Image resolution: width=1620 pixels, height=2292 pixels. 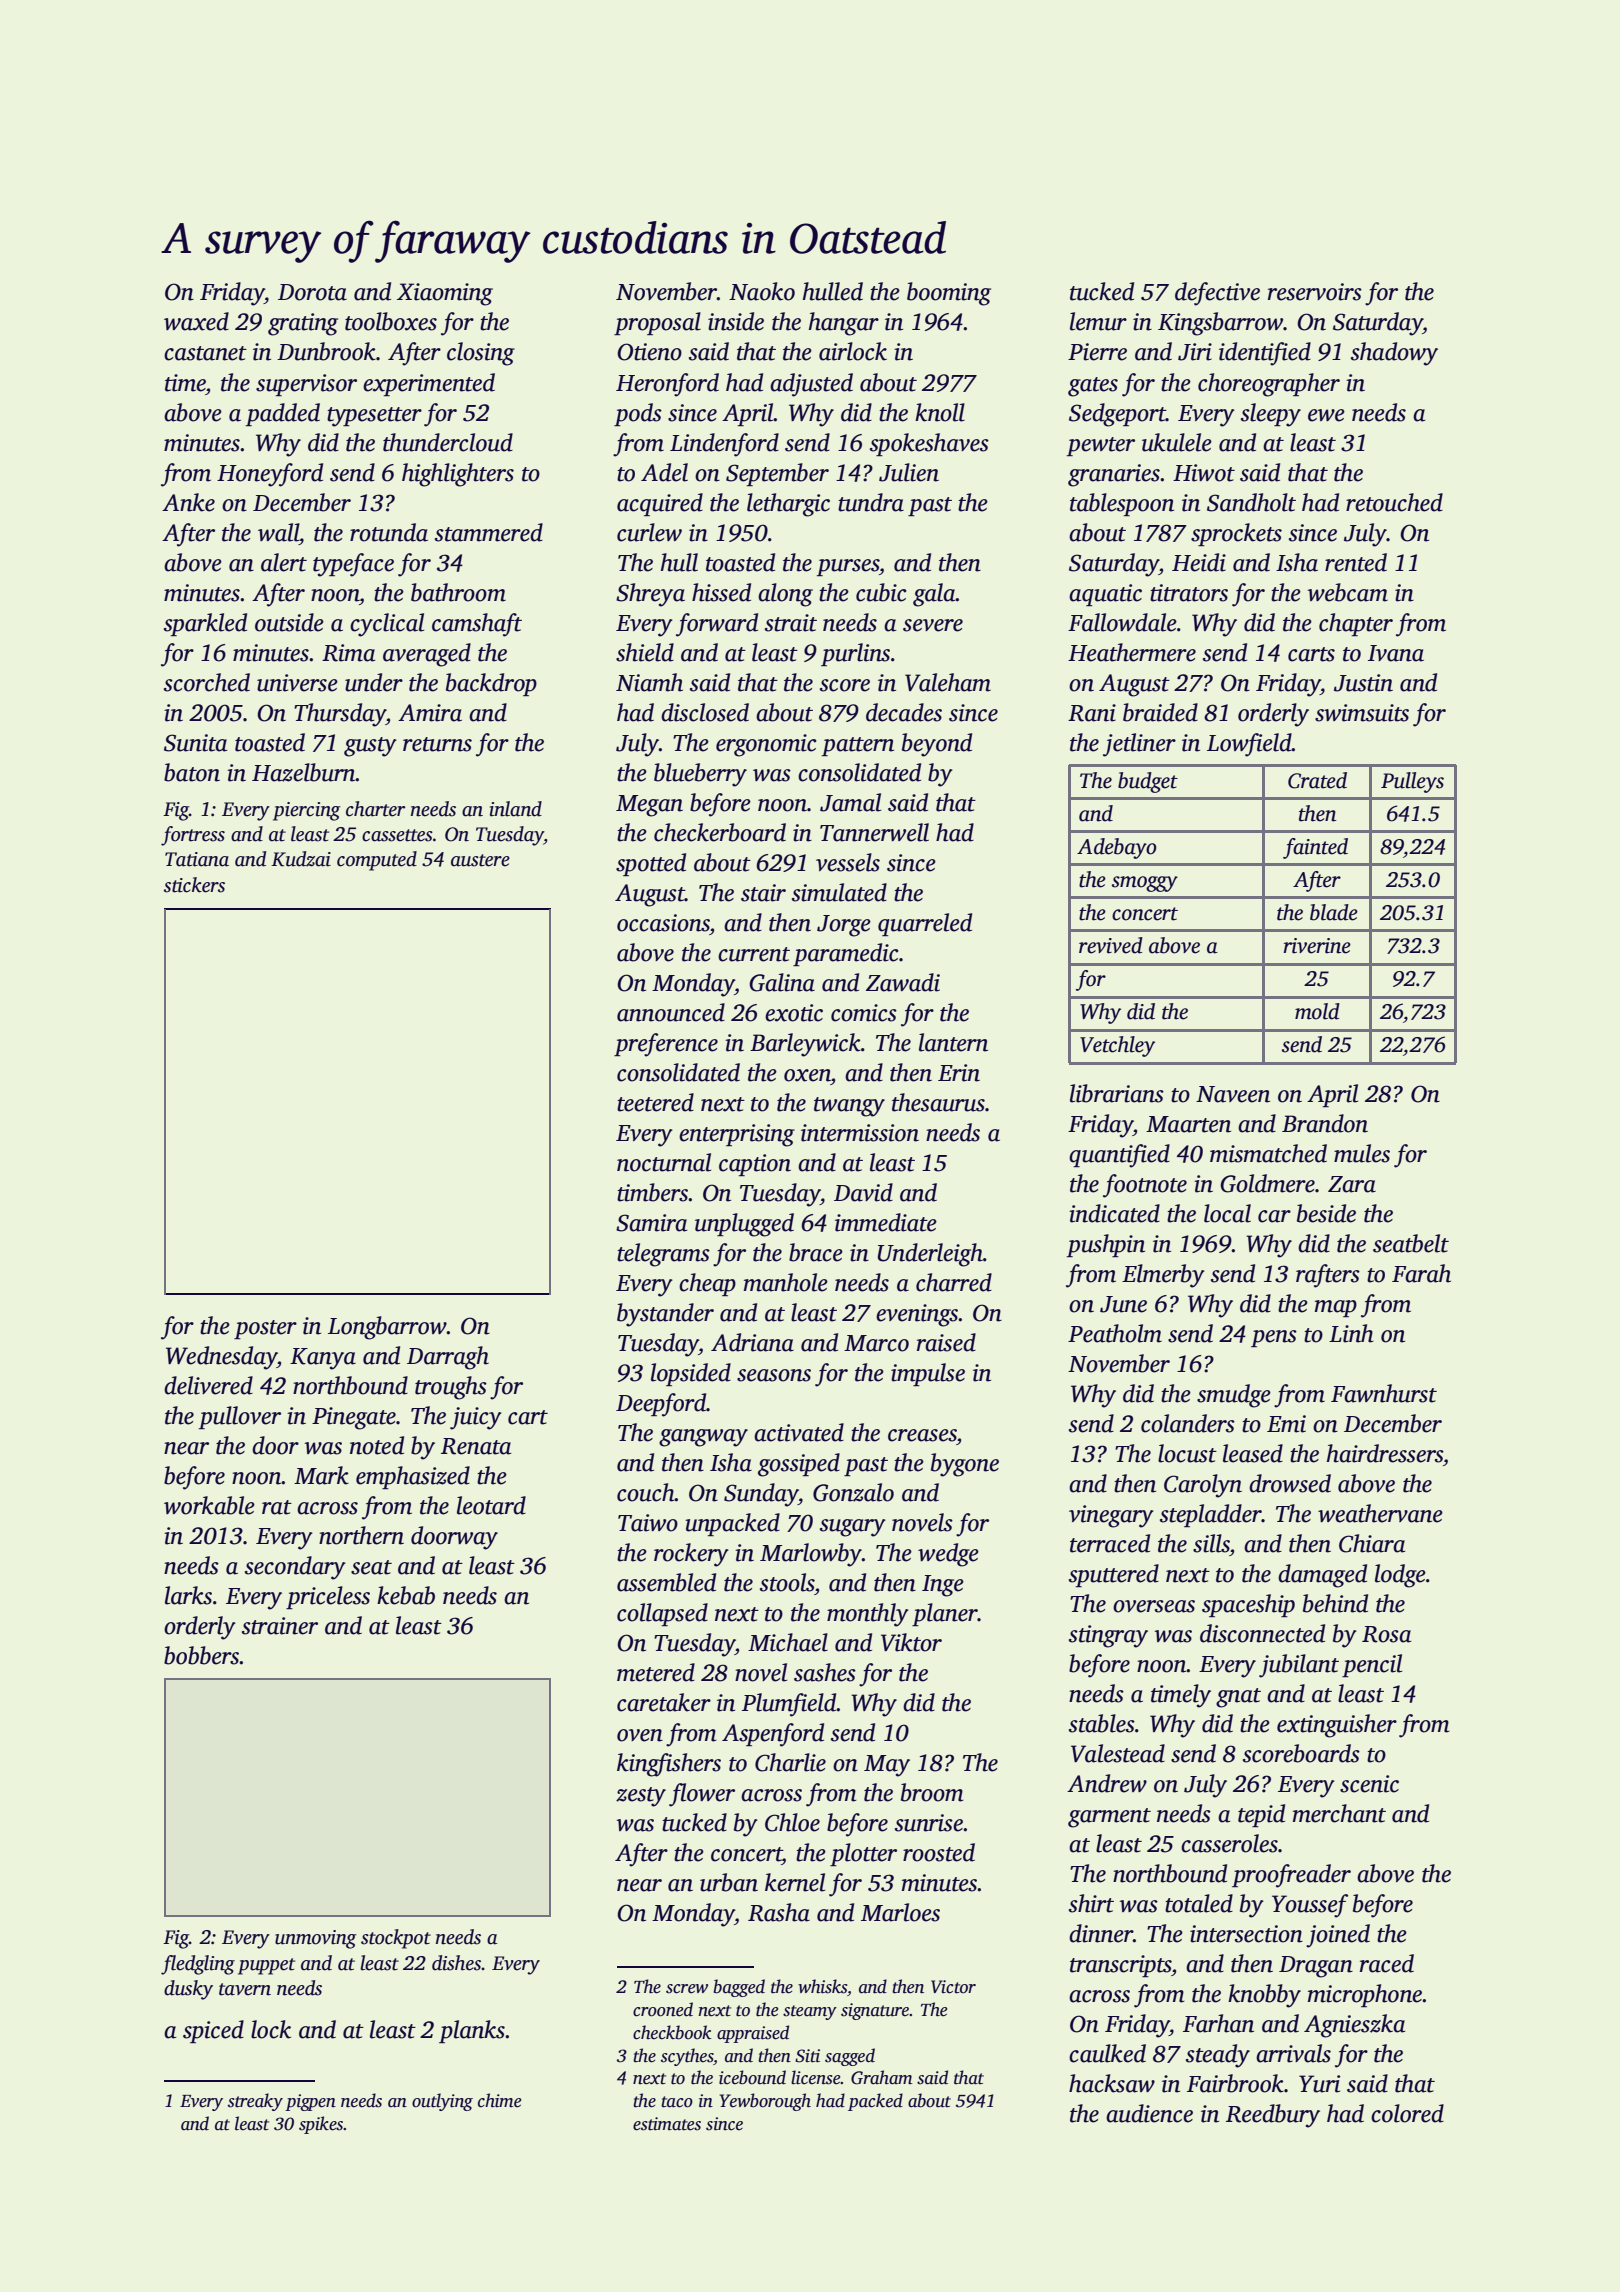 I want to click on booming, so click(x=949, y=294).
